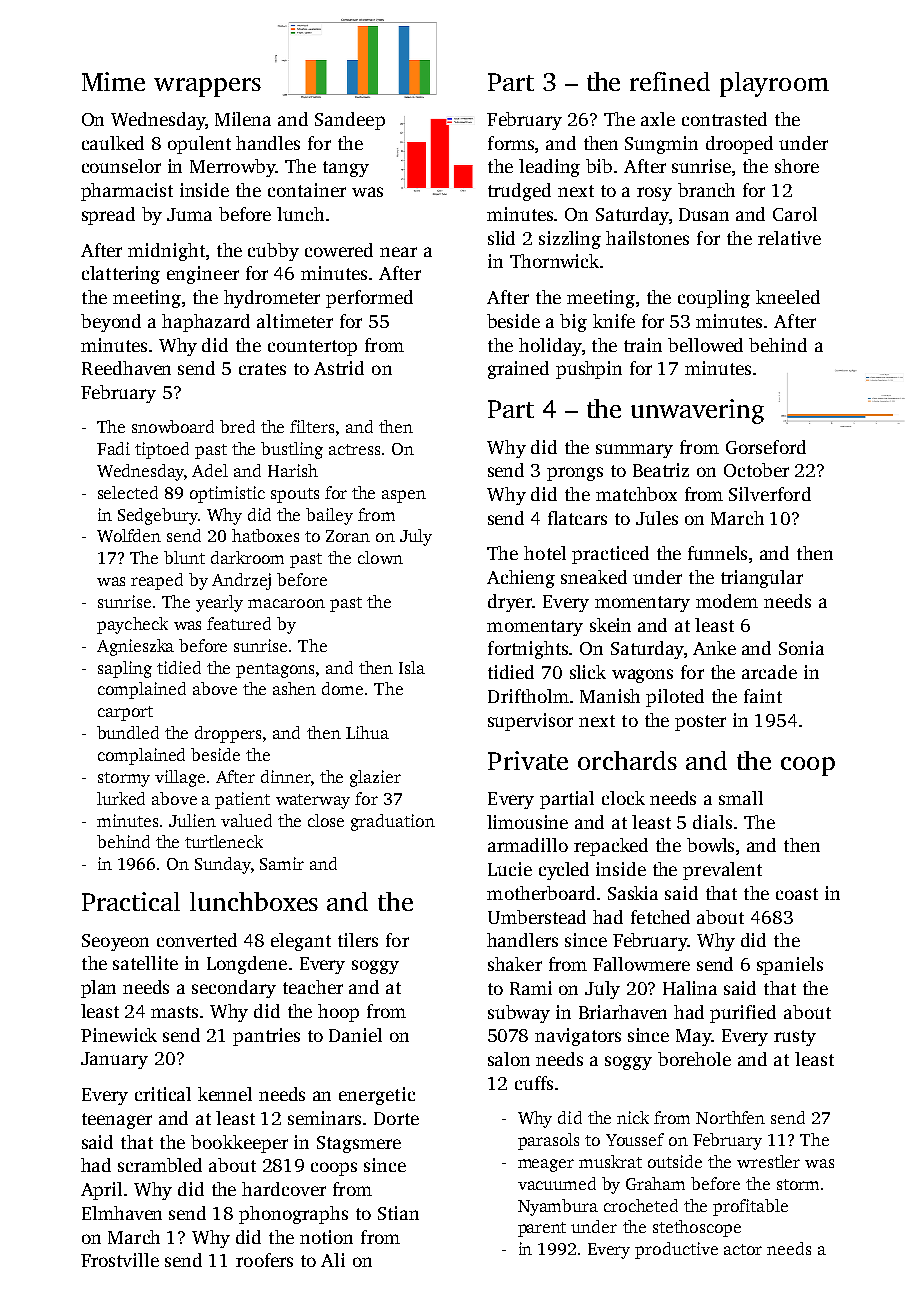 The image size is (924, 1314). Describe the element at coordinates (614, 321) in the screenshot. I see `knife` at that location.
